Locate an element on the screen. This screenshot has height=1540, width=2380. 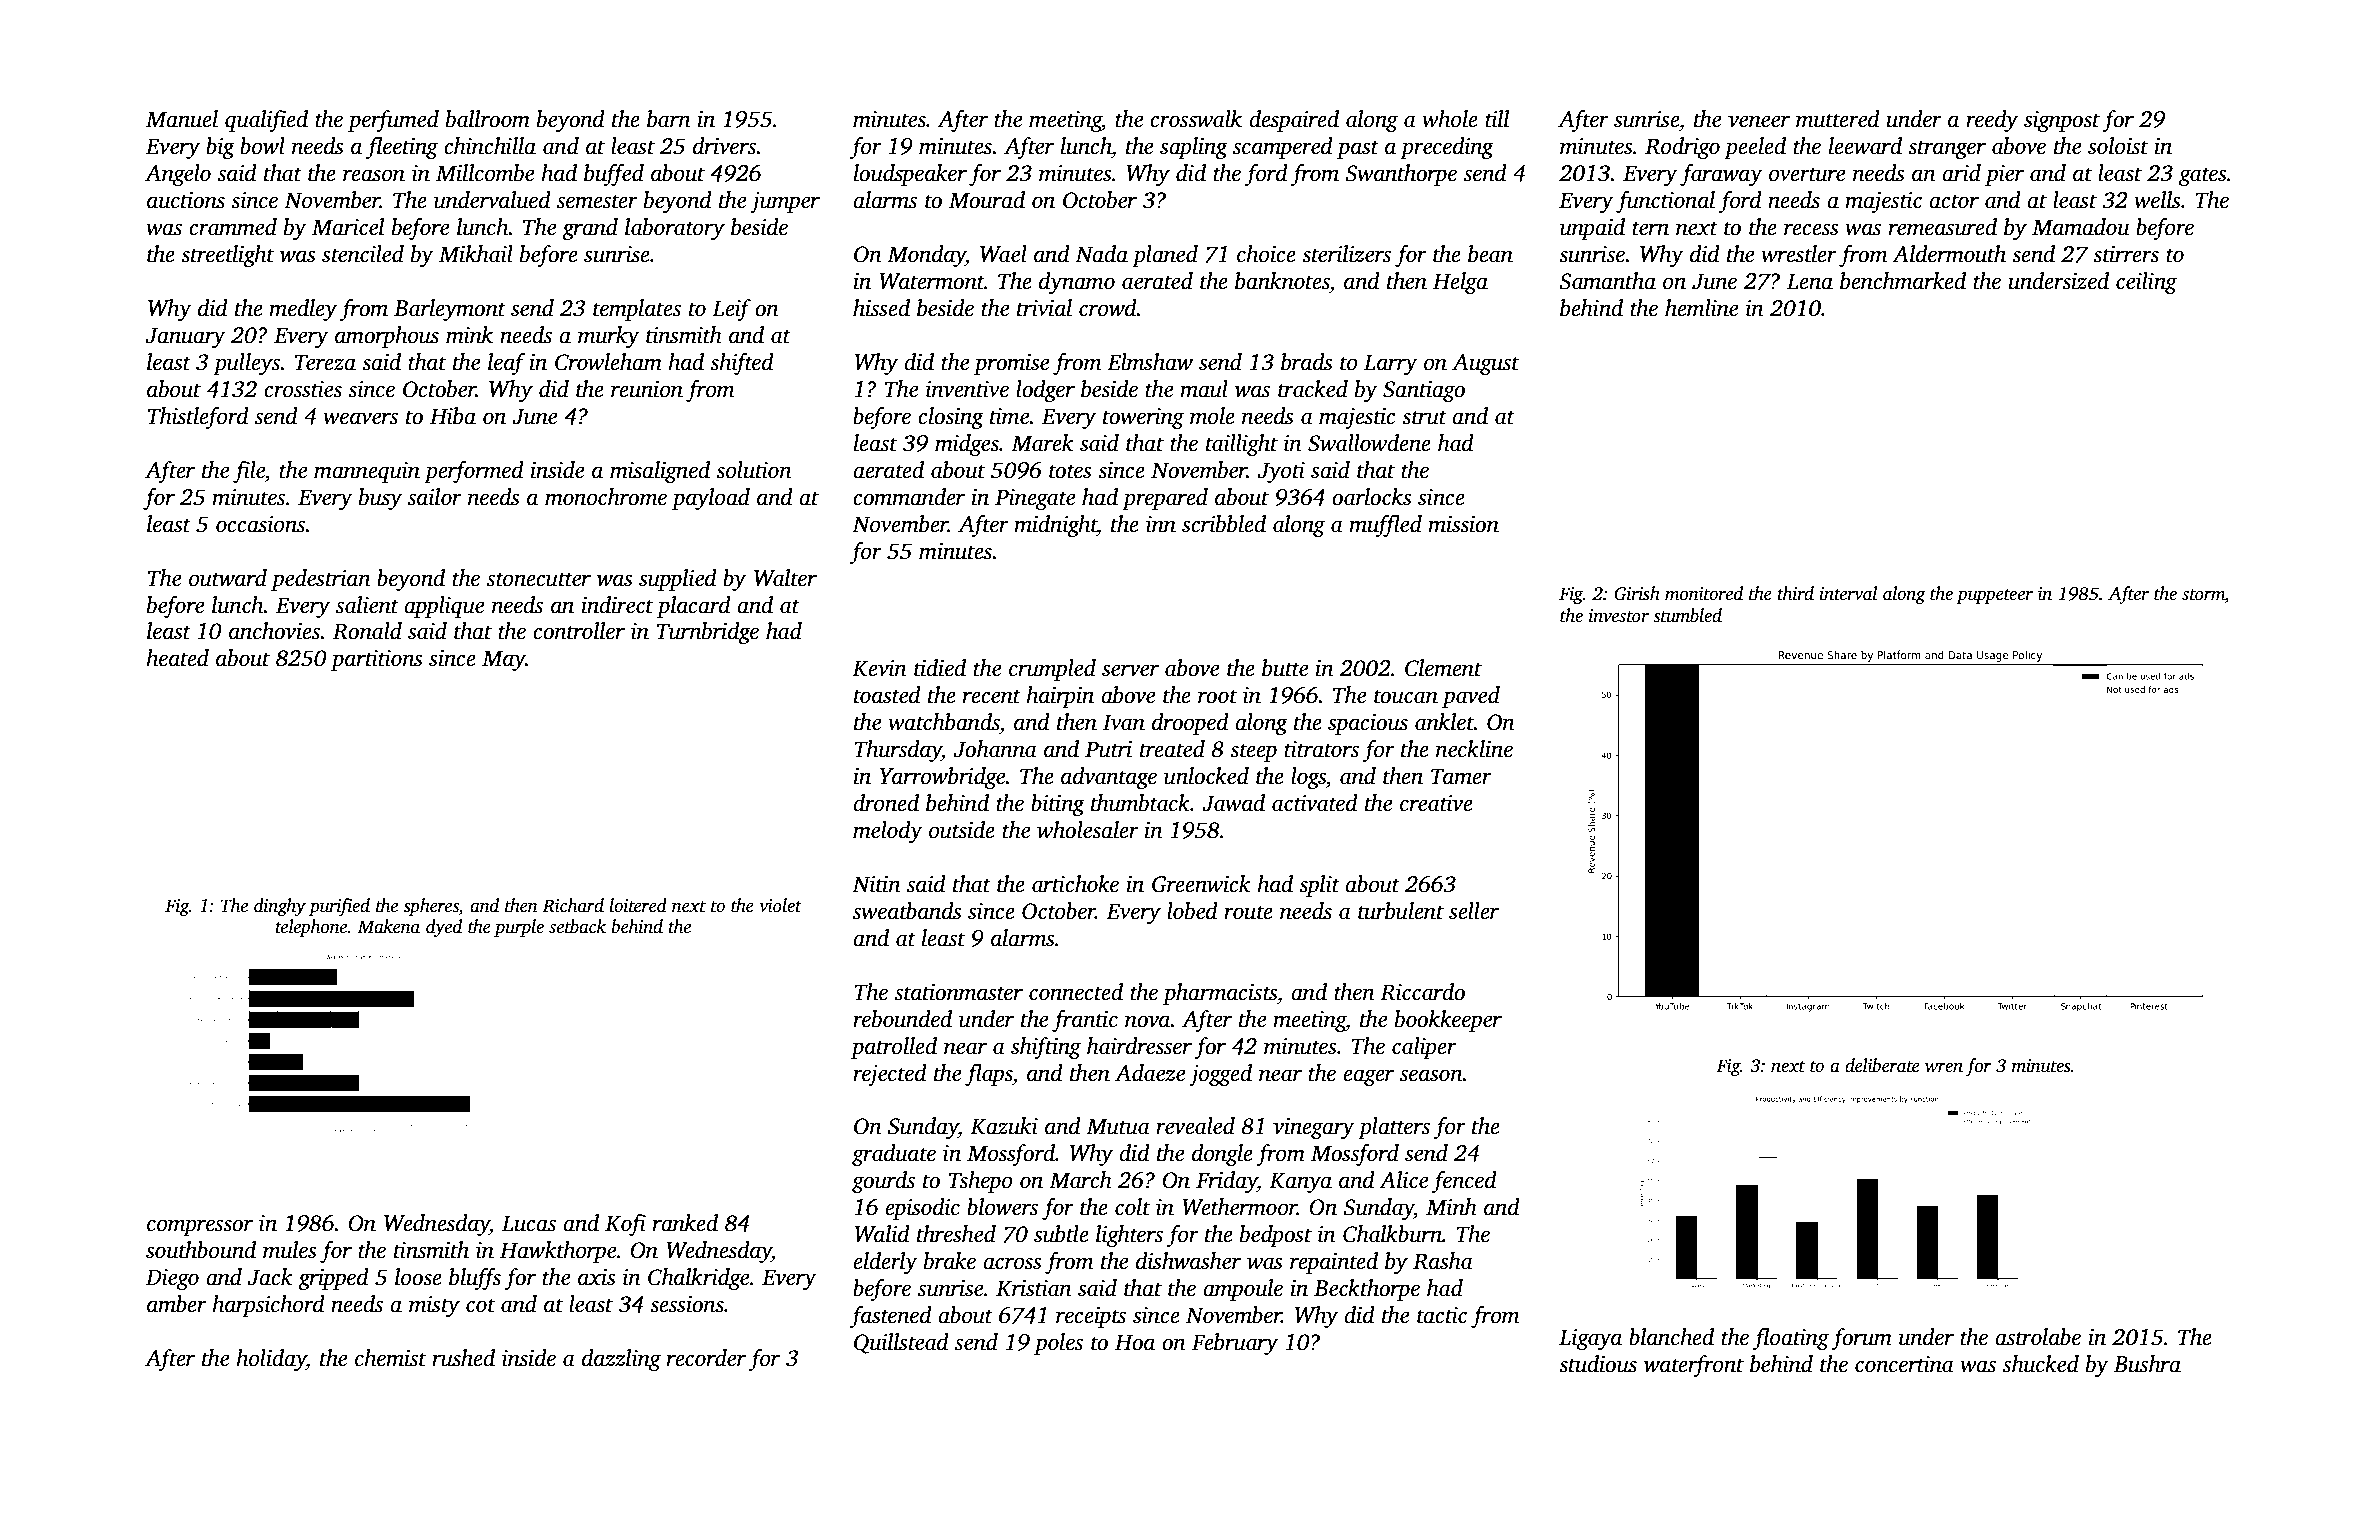
fenced is located at coordinates (1464, 1182).
